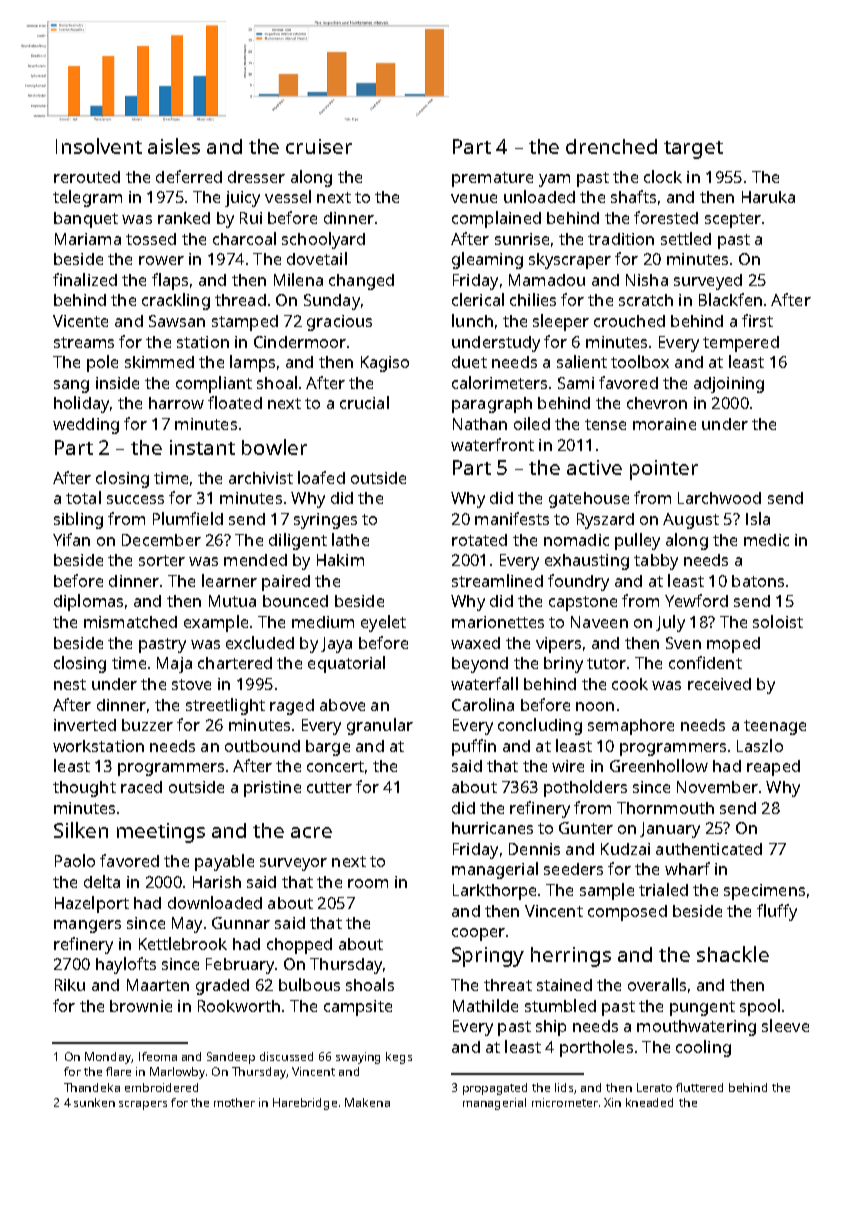  Describe the element at coordinates (565, 1102) in the page. I see `micrometer` at that location.
